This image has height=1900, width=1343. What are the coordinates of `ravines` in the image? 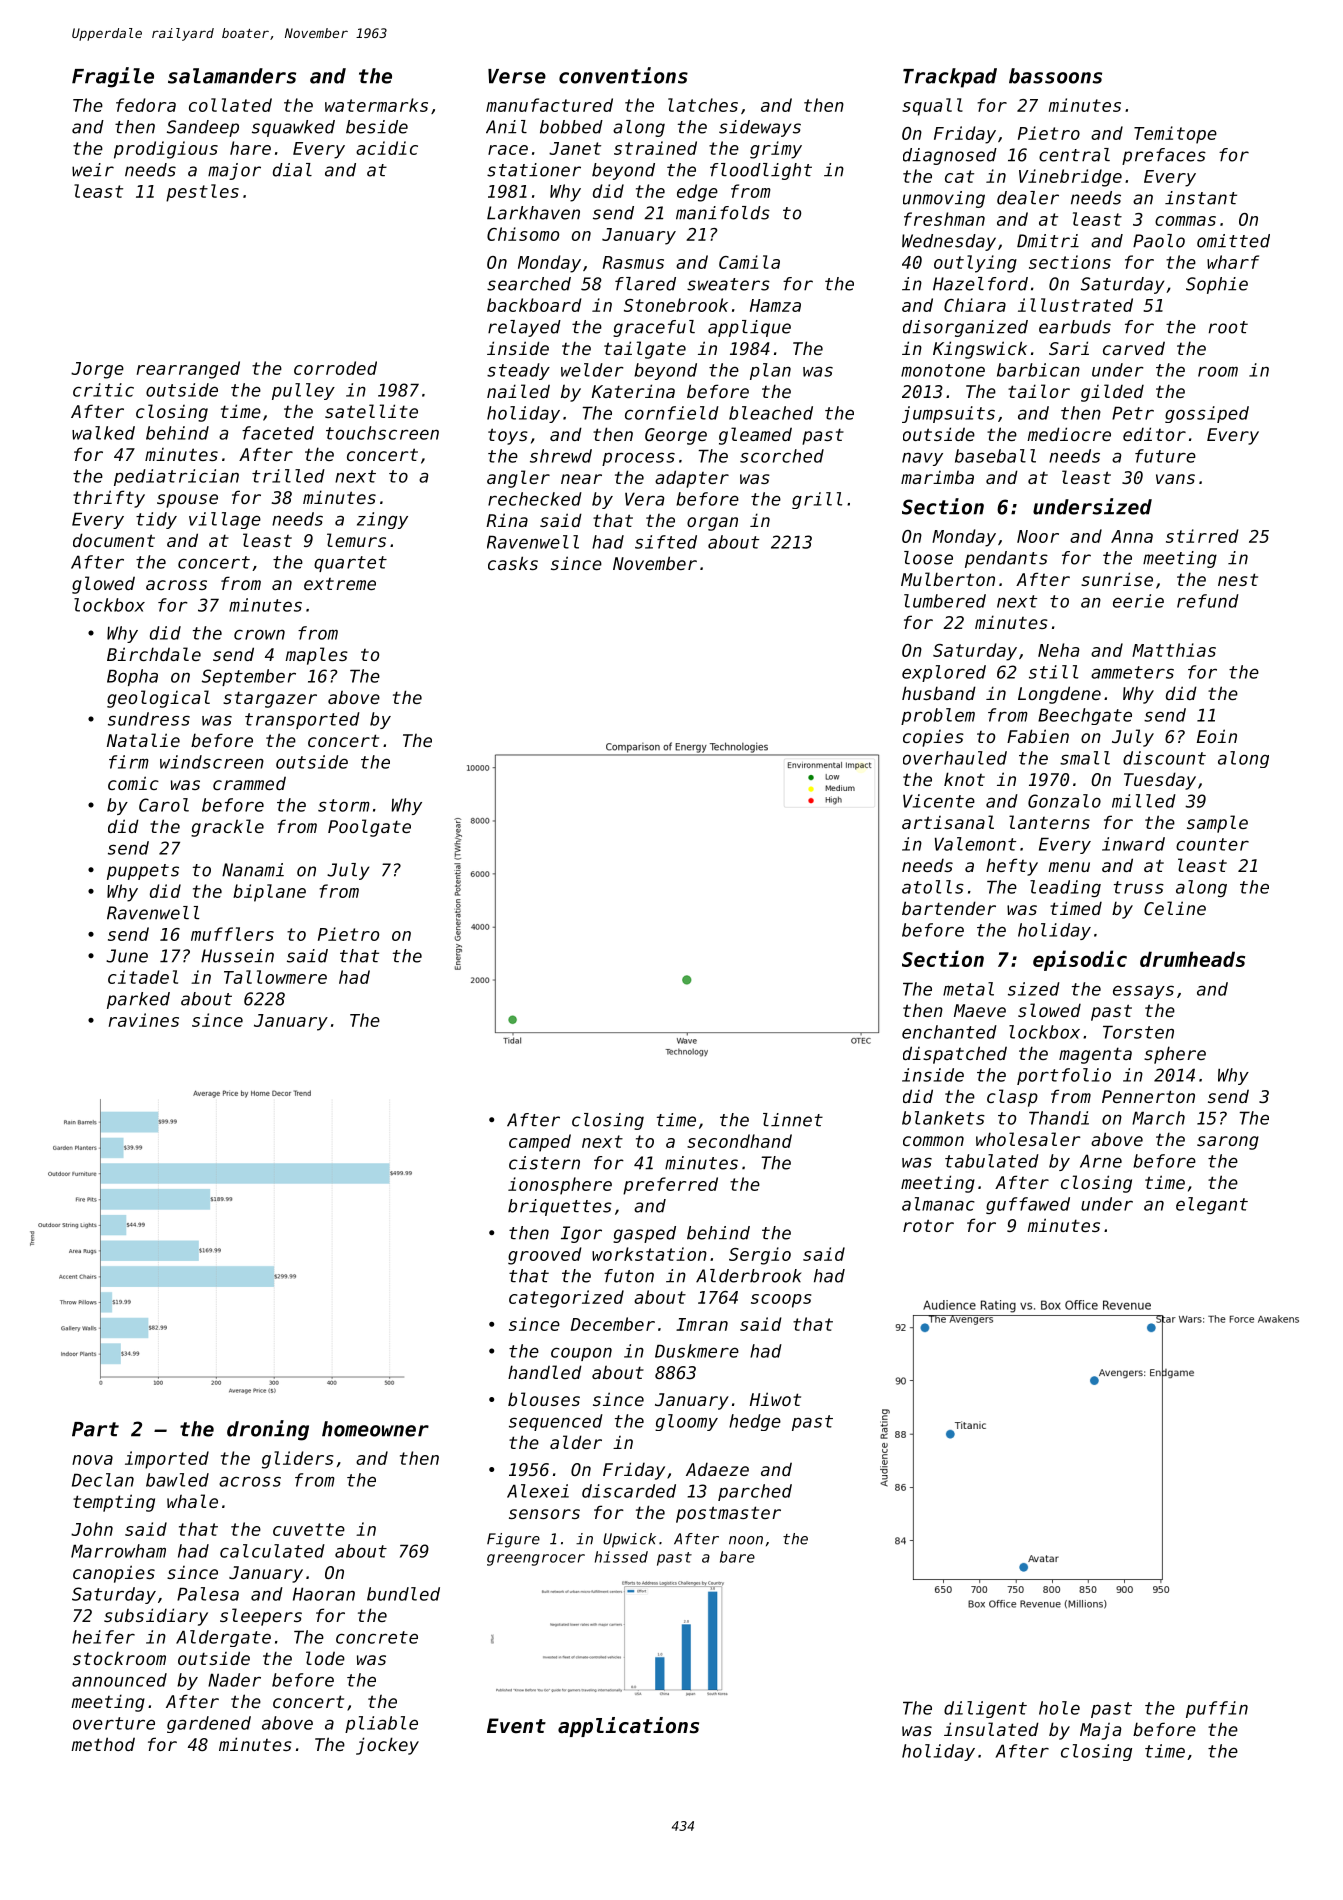 It's located at (144, 1020).
